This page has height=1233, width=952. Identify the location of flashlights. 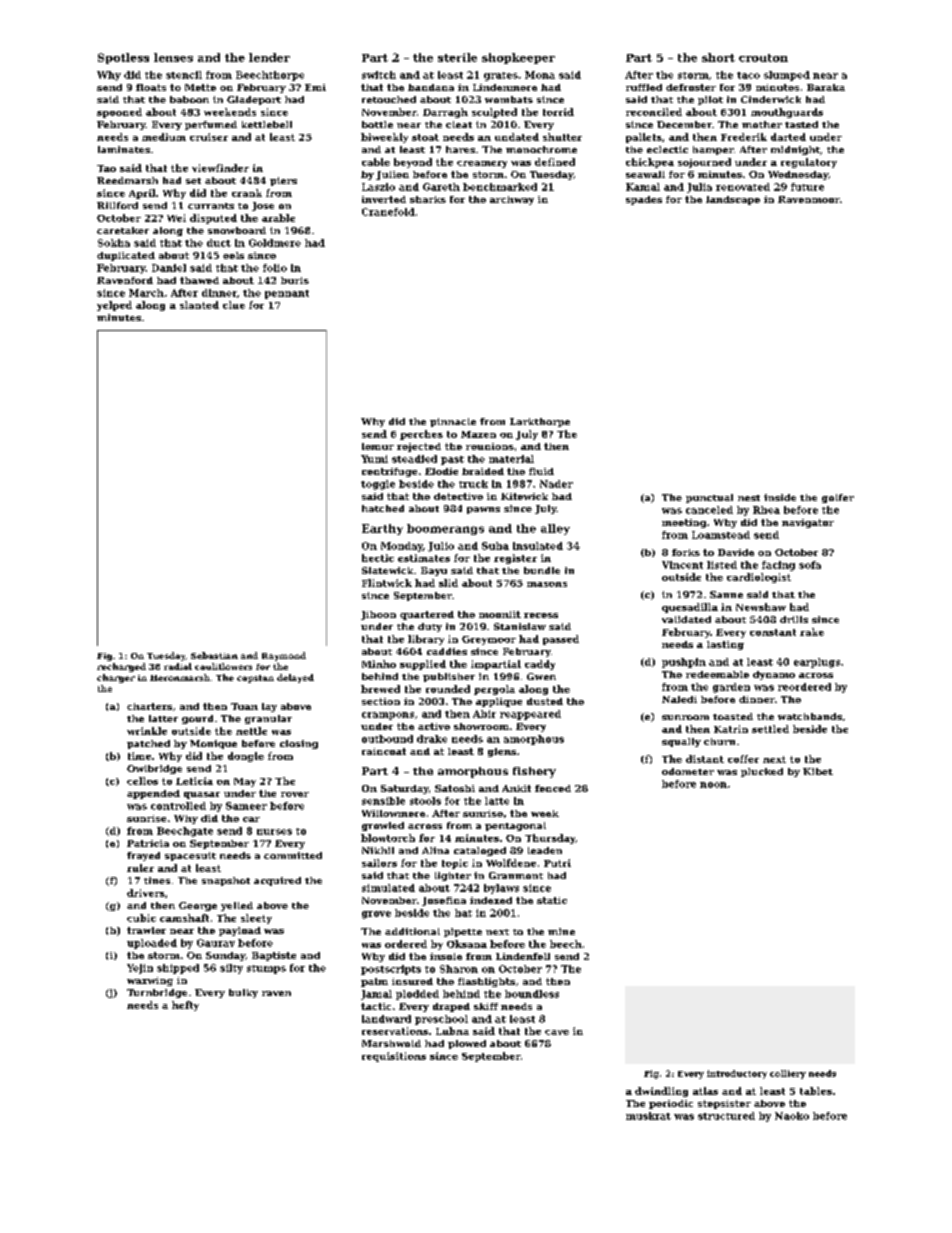
(486, 982).
